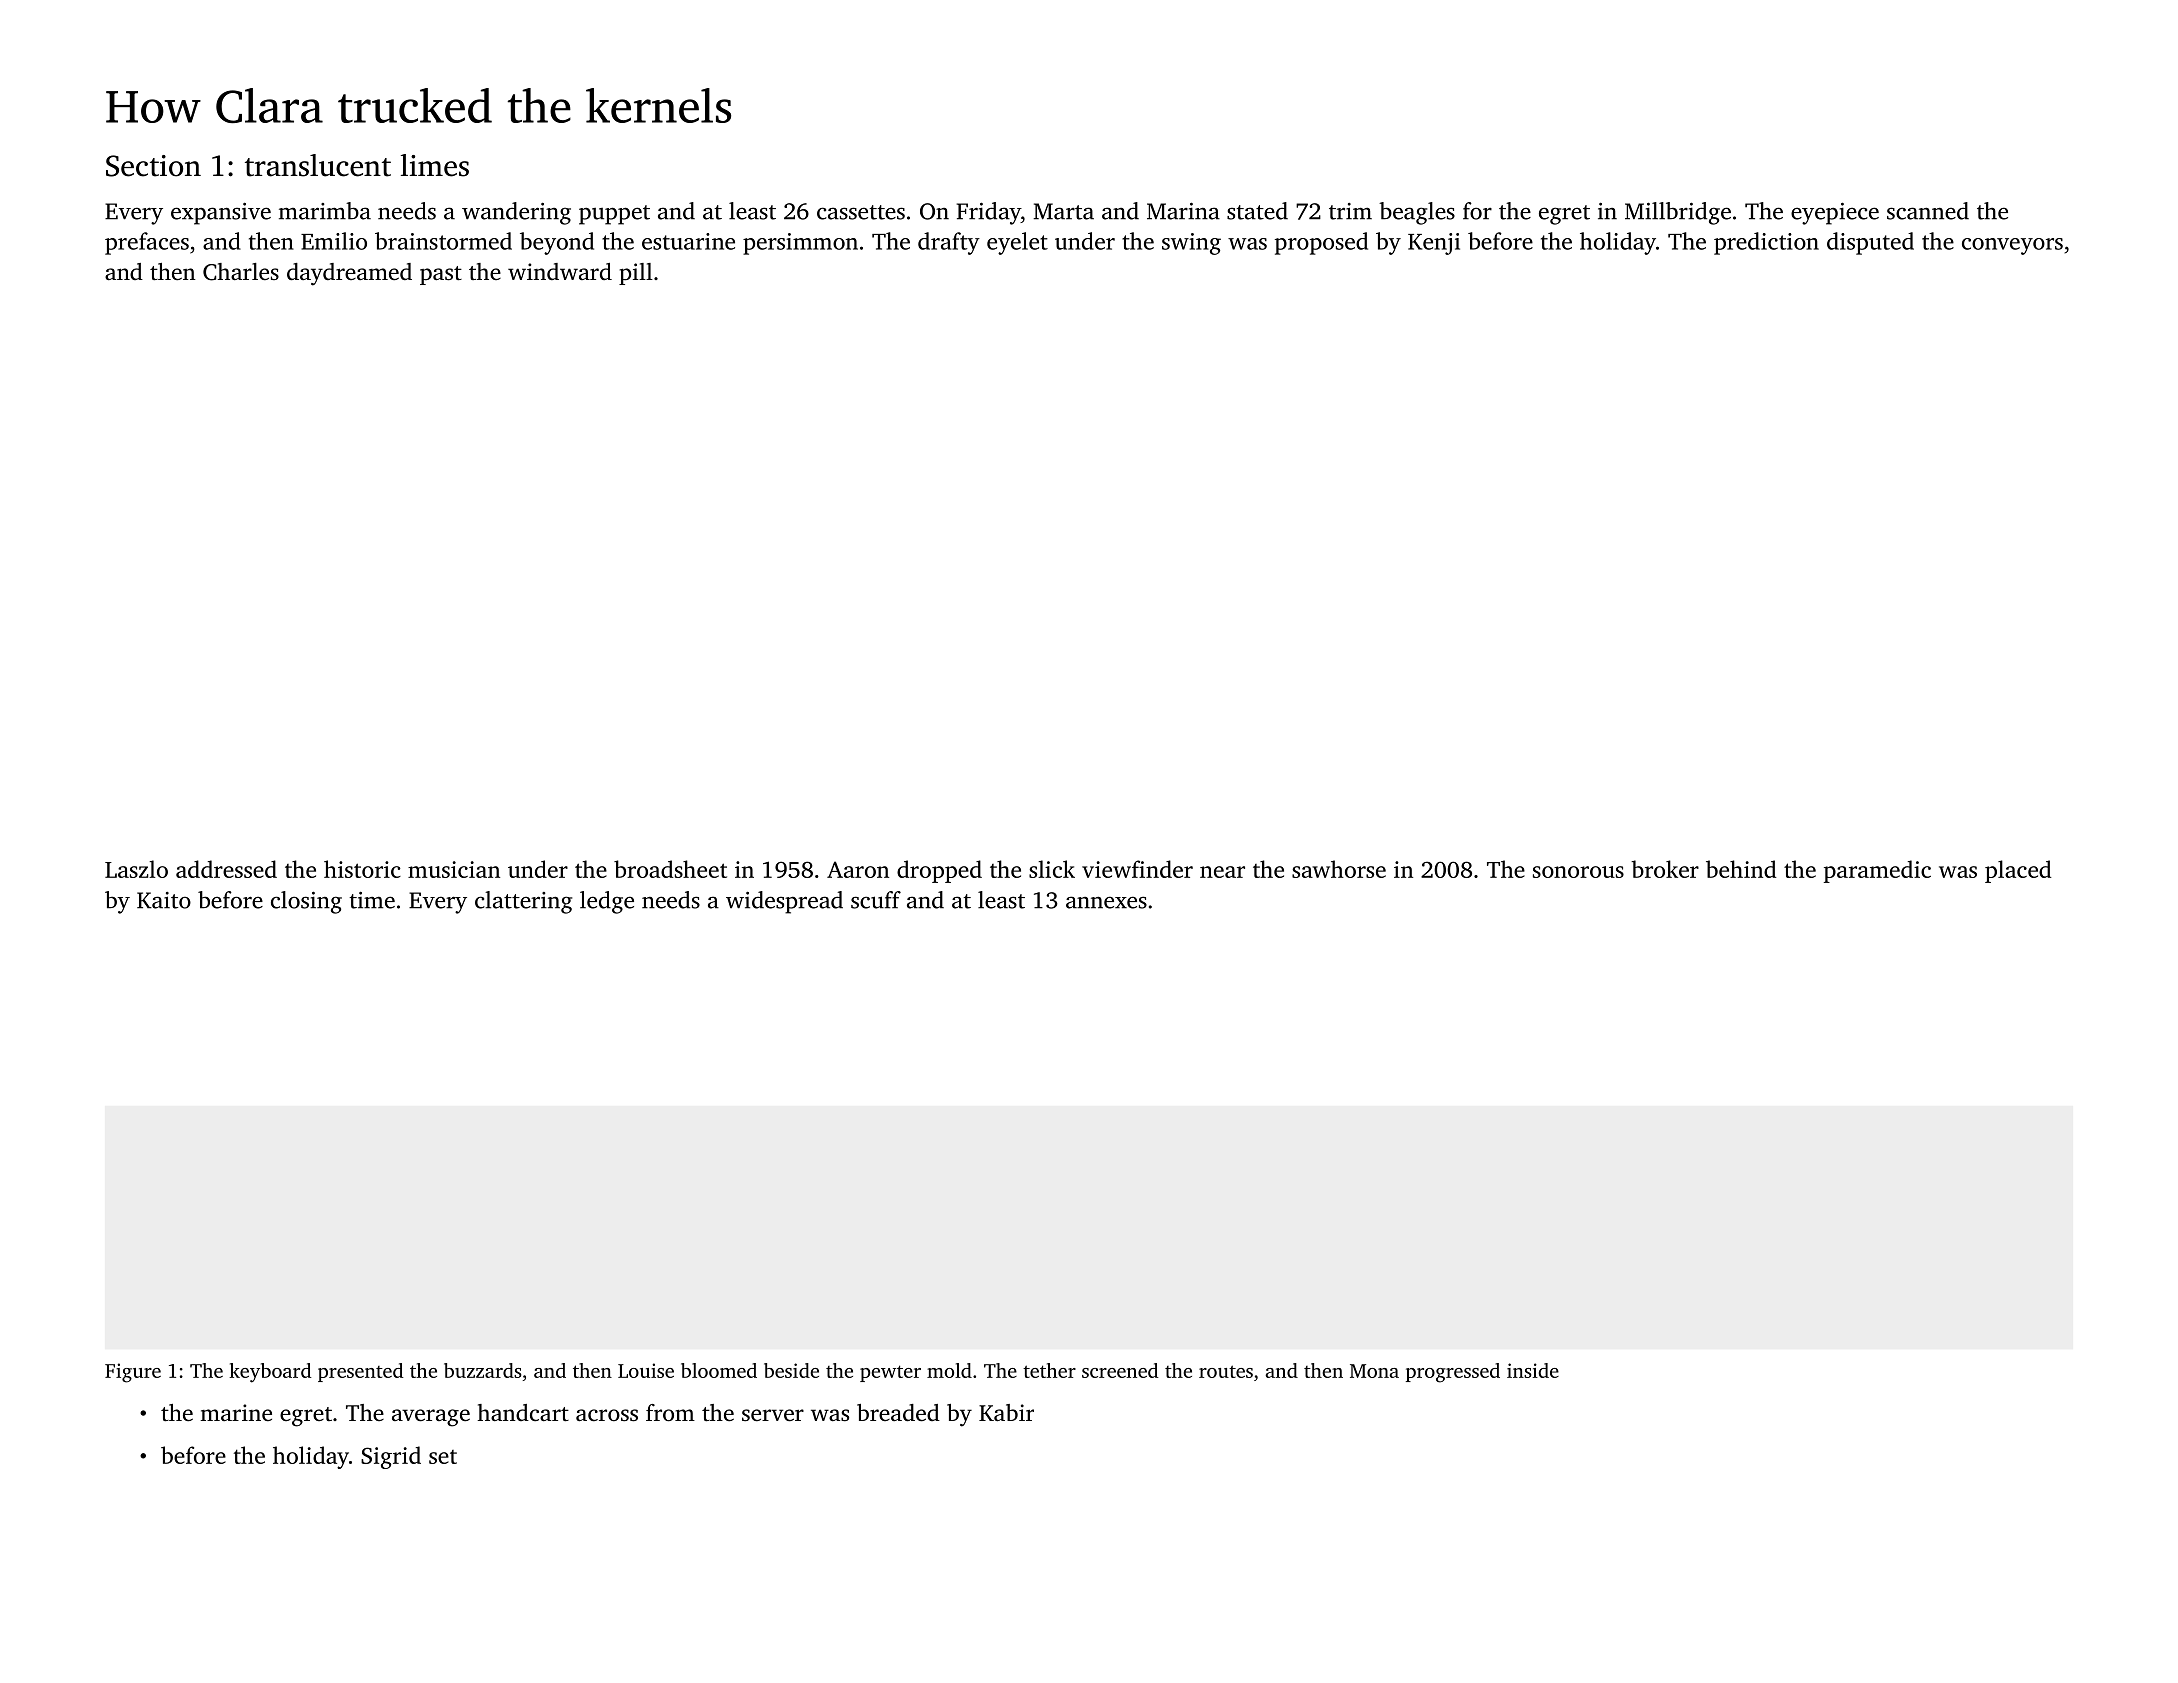 Image resolution: width=2178 pixels, height=1683 pixels. Describe the element at coordinates (858, 869) in the page. I see `Aaron` at that location.
